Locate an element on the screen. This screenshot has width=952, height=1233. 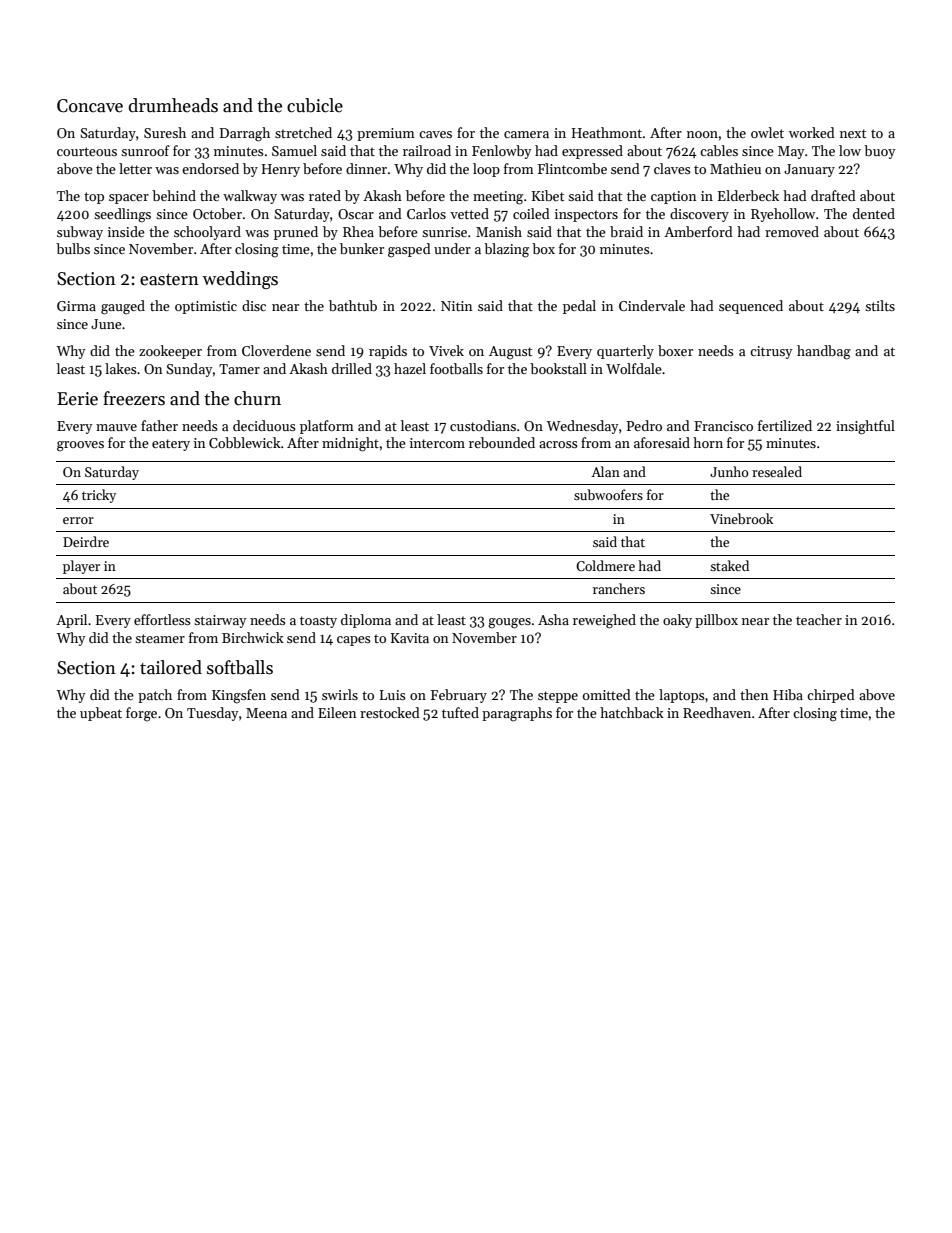
optimistic is located at coordinates (206, 307).
